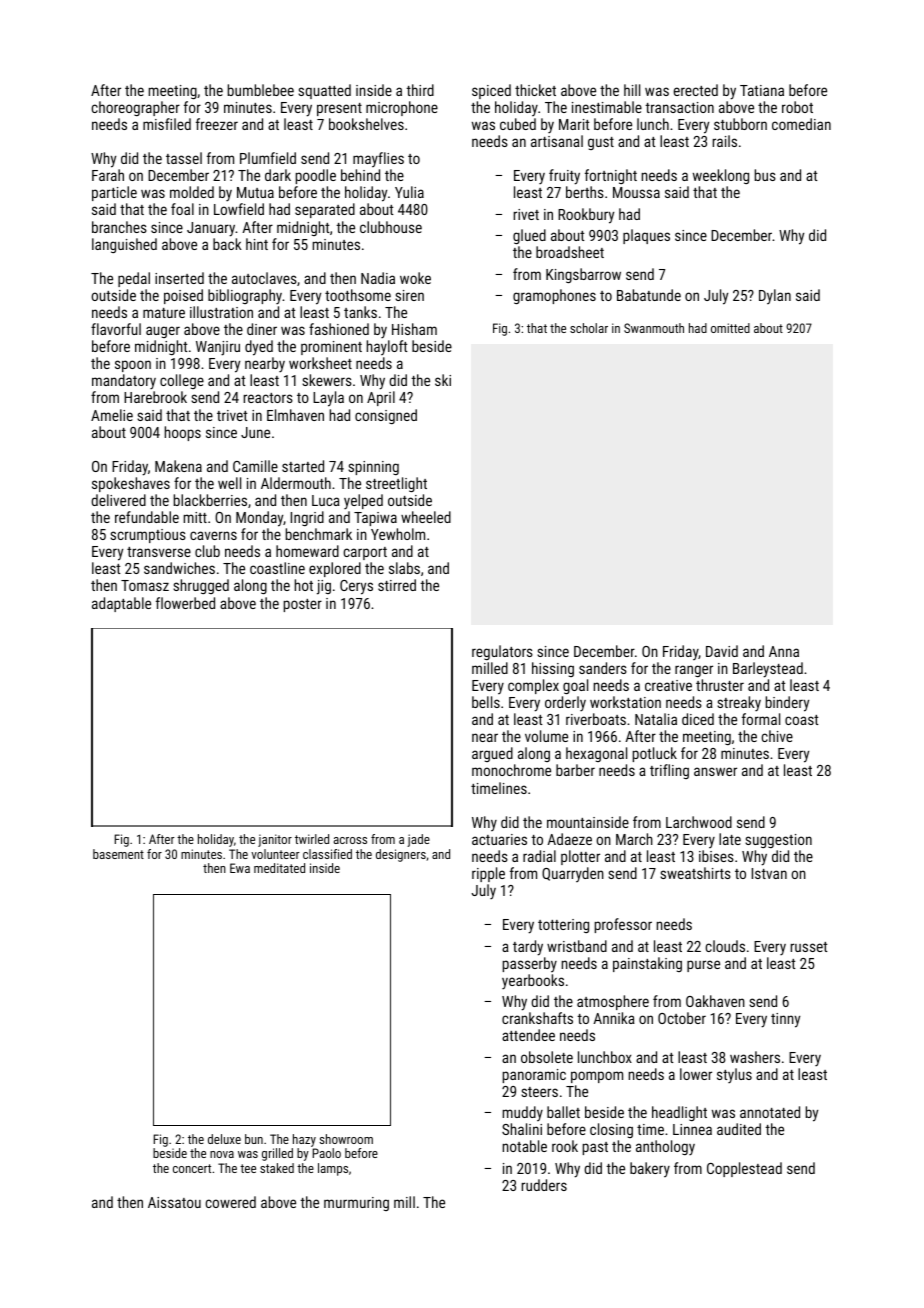  What do you see at coordinates (492, 754) in the document?
I see `argued` at bounding box center [492, 754].
